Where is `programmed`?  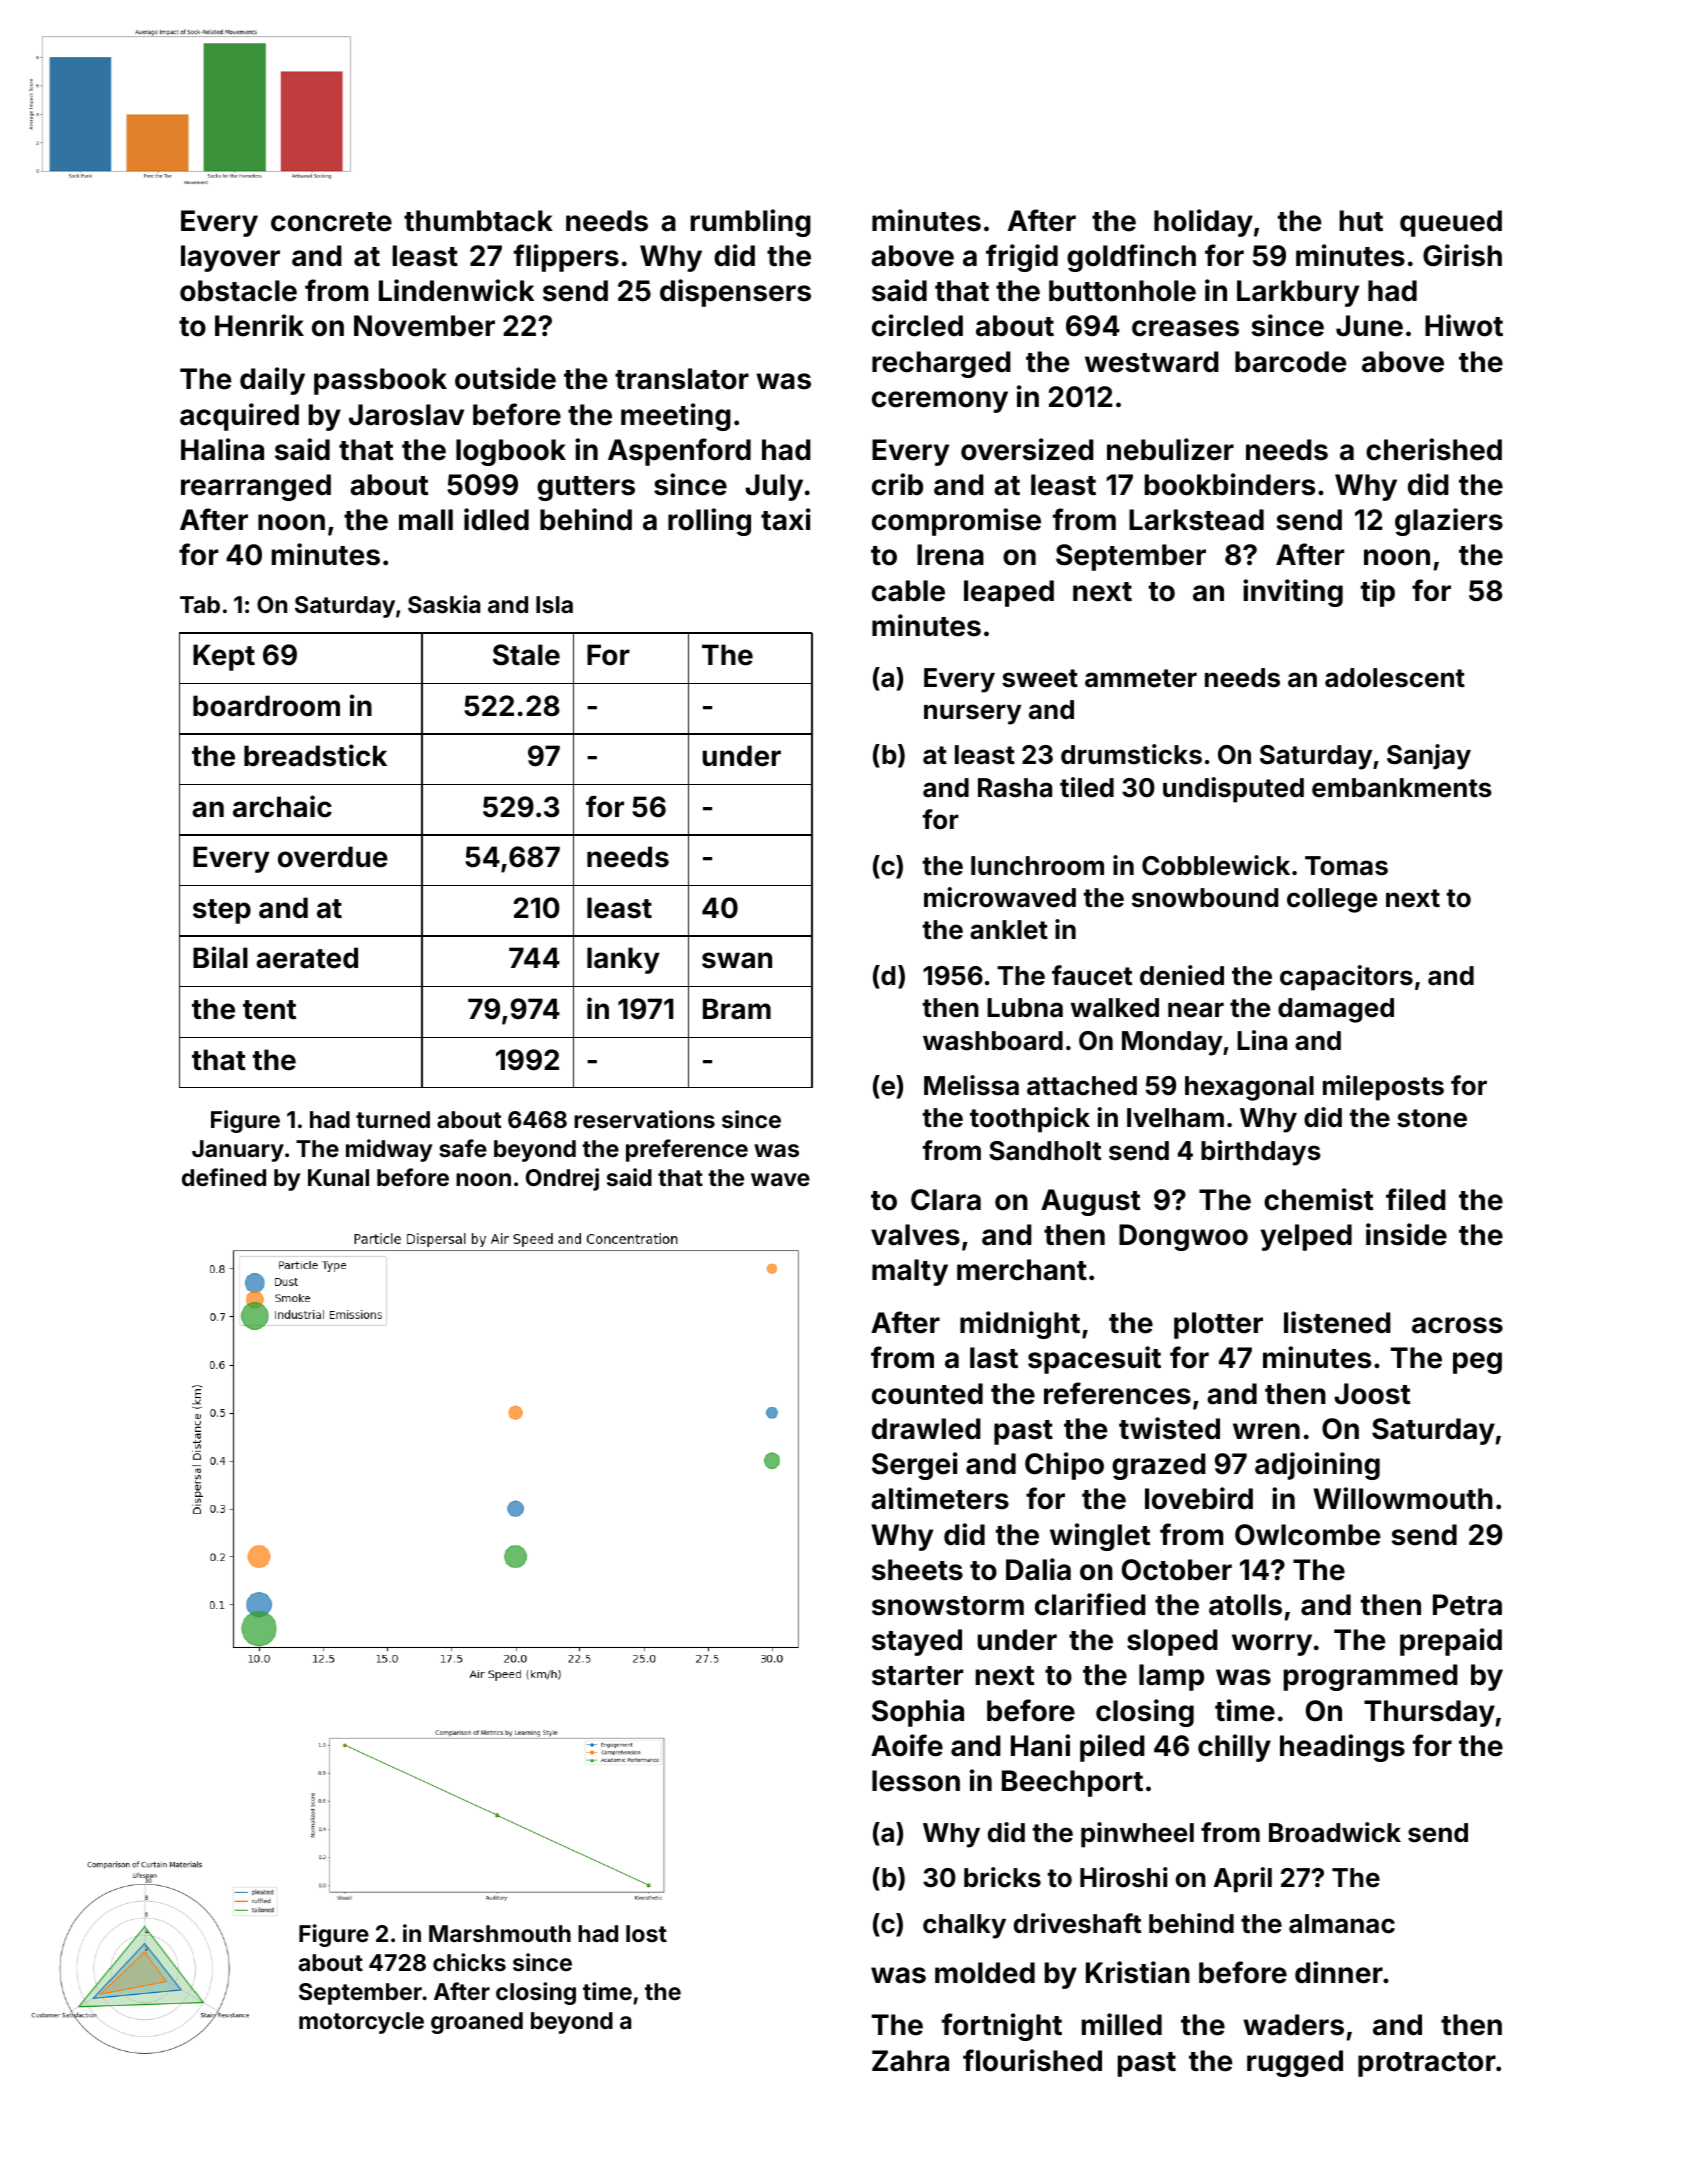 programmed is located at coordinates (1371, 1677).
